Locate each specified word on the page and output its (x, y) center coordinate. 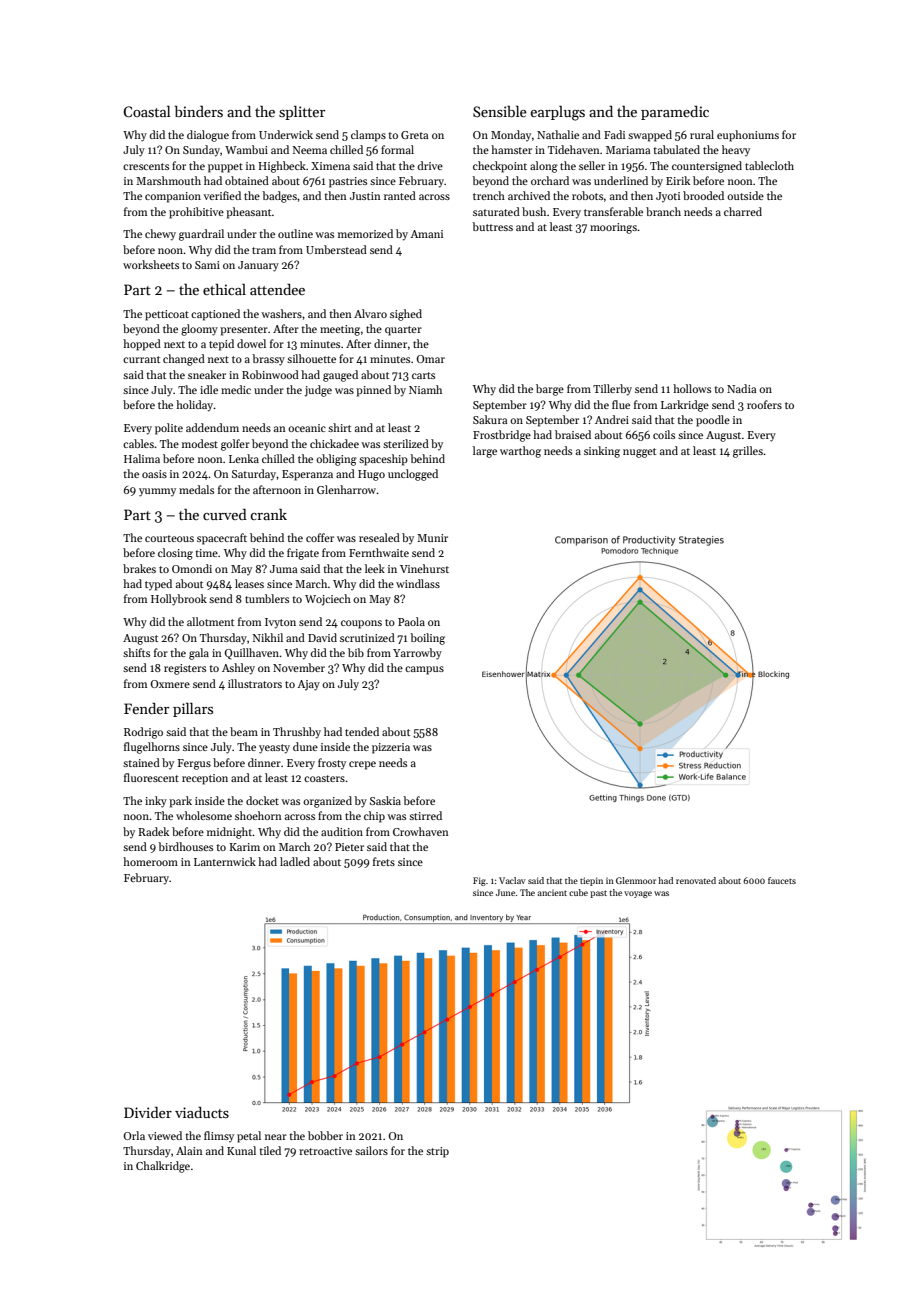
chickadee (334, 443)
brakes (139, 568)
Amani (426, 234)
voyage (638, 894)
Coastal (147, 111)
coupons (361, 624)
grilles (748, 452)
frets (384, 861)
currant (141, 359)
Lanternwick (225, 861)
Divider (148, 1112)
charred (743, 211)
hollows (692, 388)
